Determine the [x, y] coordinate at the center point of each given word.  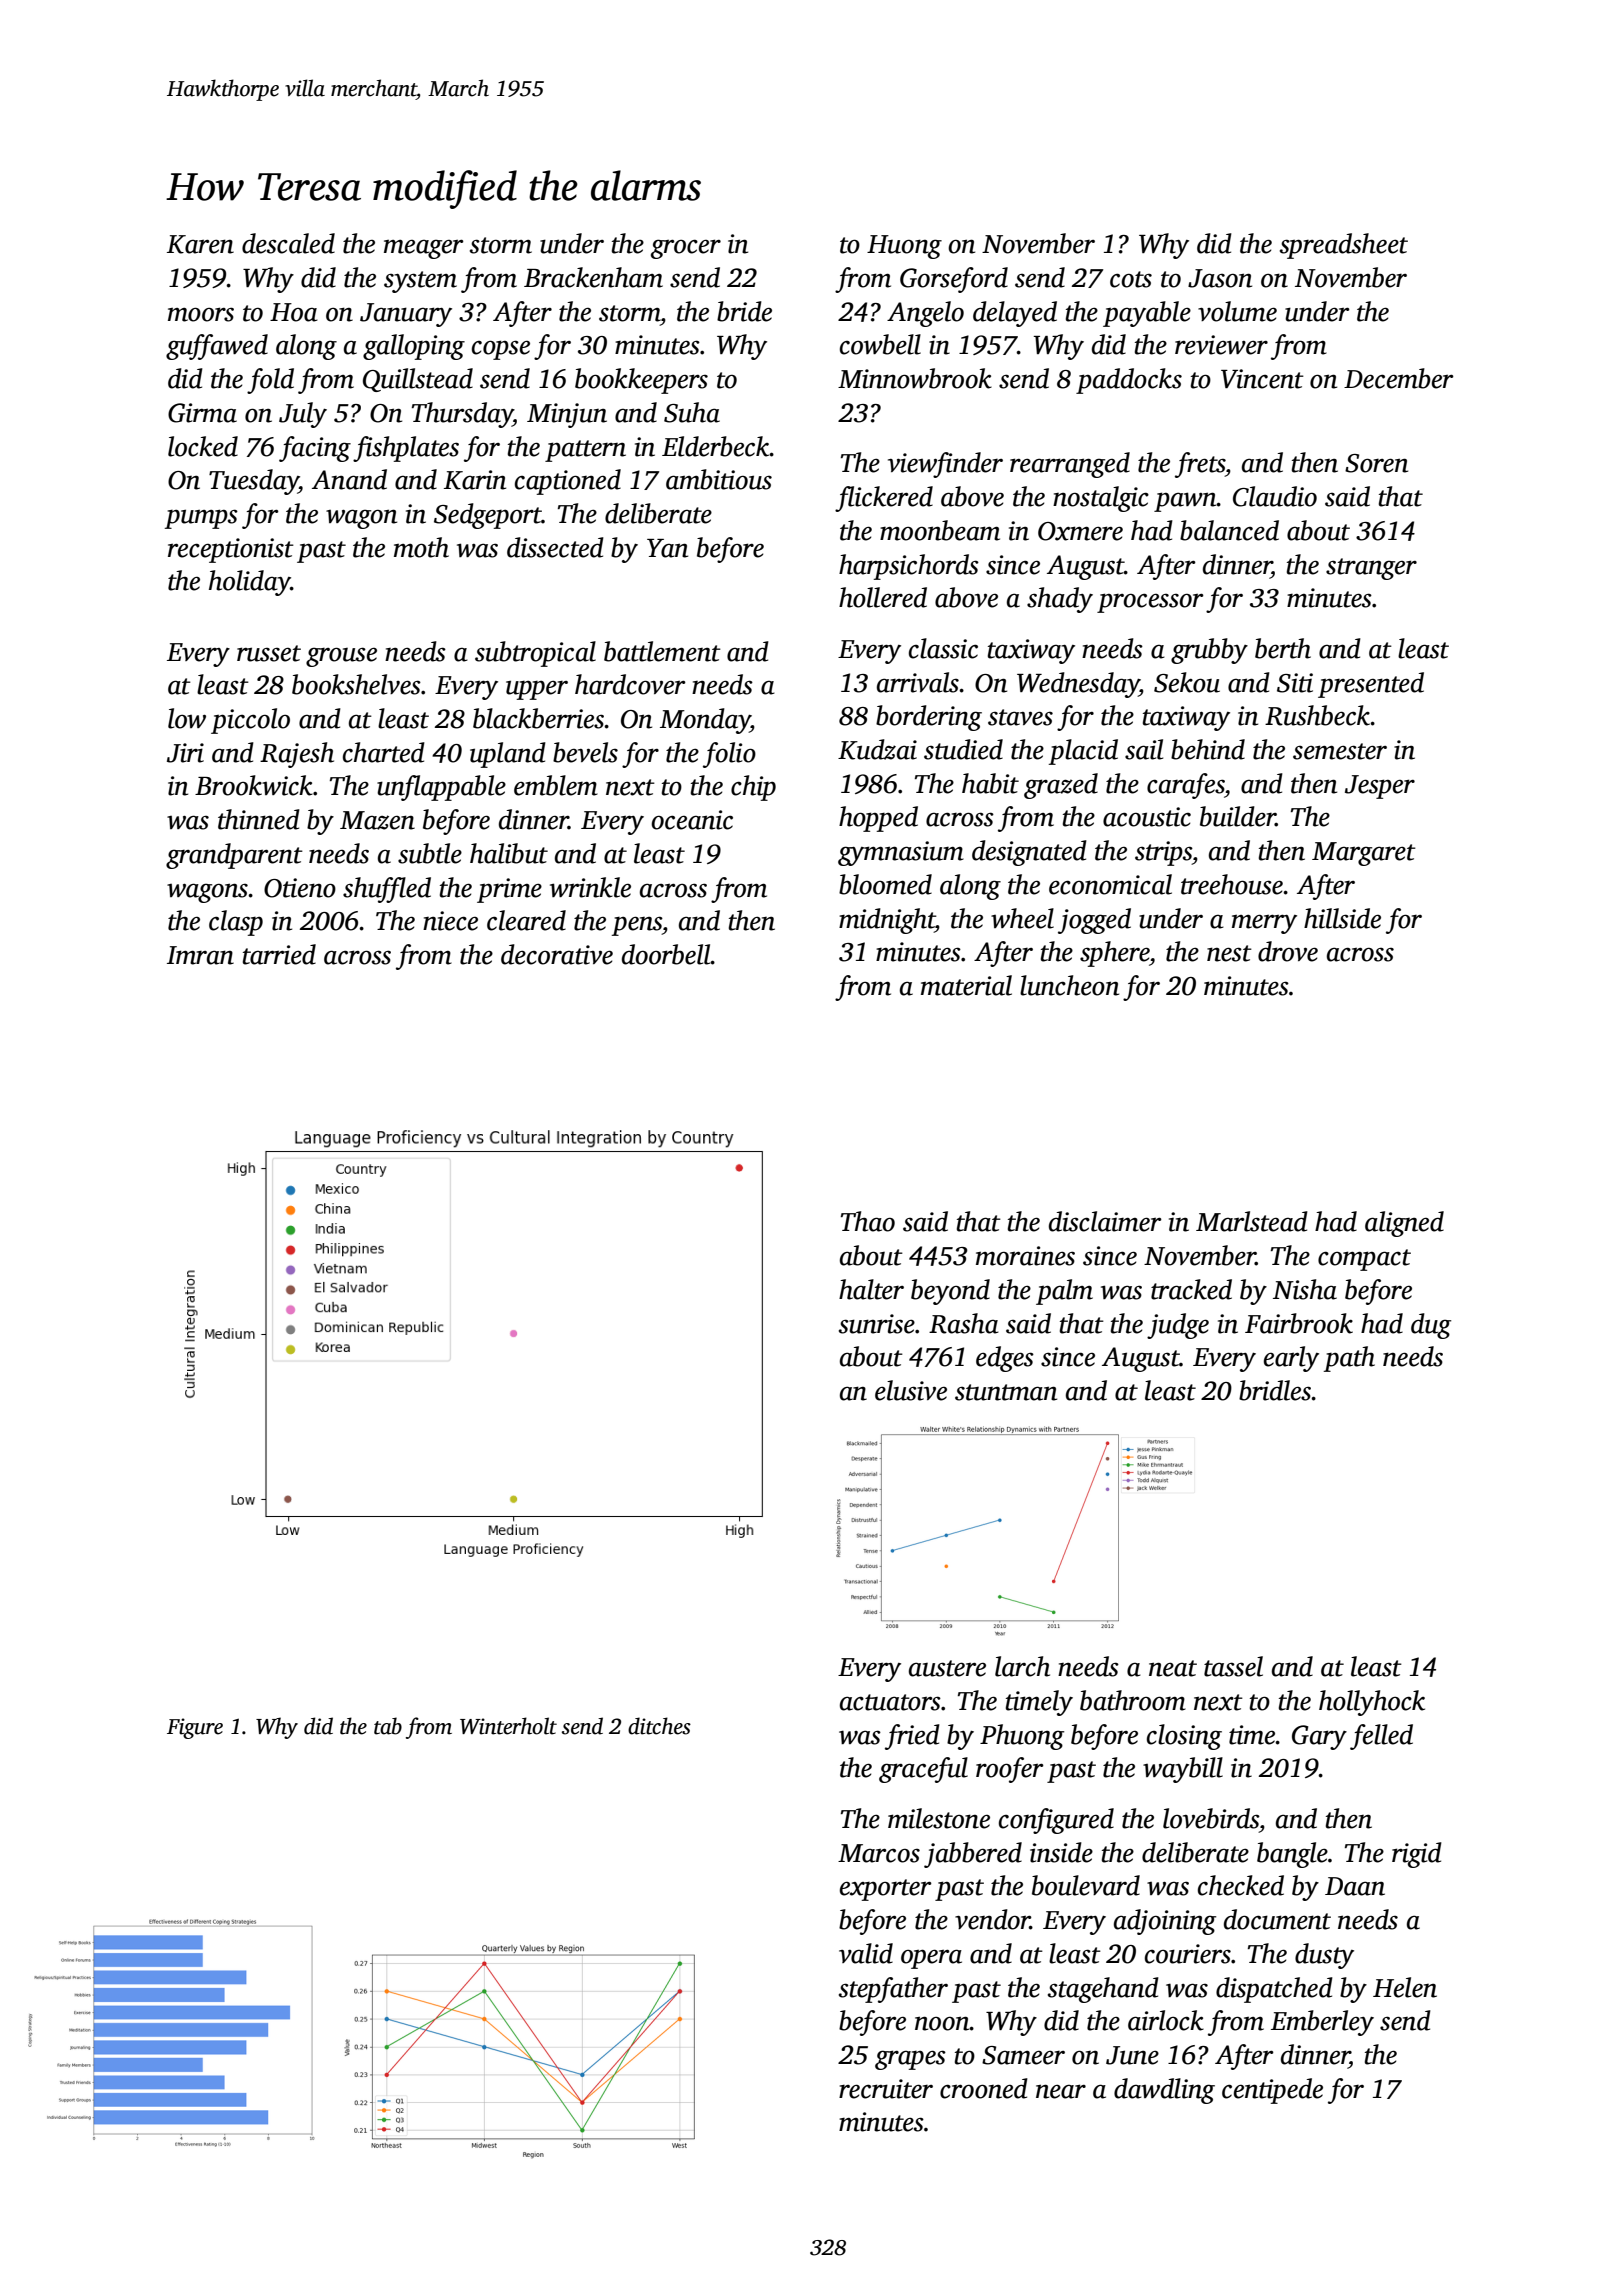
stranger [1371, 569]
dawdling [1164, 2091]
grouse [341, 657]
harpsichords [909, 567]
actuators [890, 1702]
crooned [984, 2088]
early [1291, 1359]
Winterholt [508, 1726]
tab [388, 1726]
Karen [200, 244]
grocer [686, 249]
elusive [911, 1390]
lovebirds [1211, 1818]
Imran [200, 955]
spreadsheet [1344, 246]
